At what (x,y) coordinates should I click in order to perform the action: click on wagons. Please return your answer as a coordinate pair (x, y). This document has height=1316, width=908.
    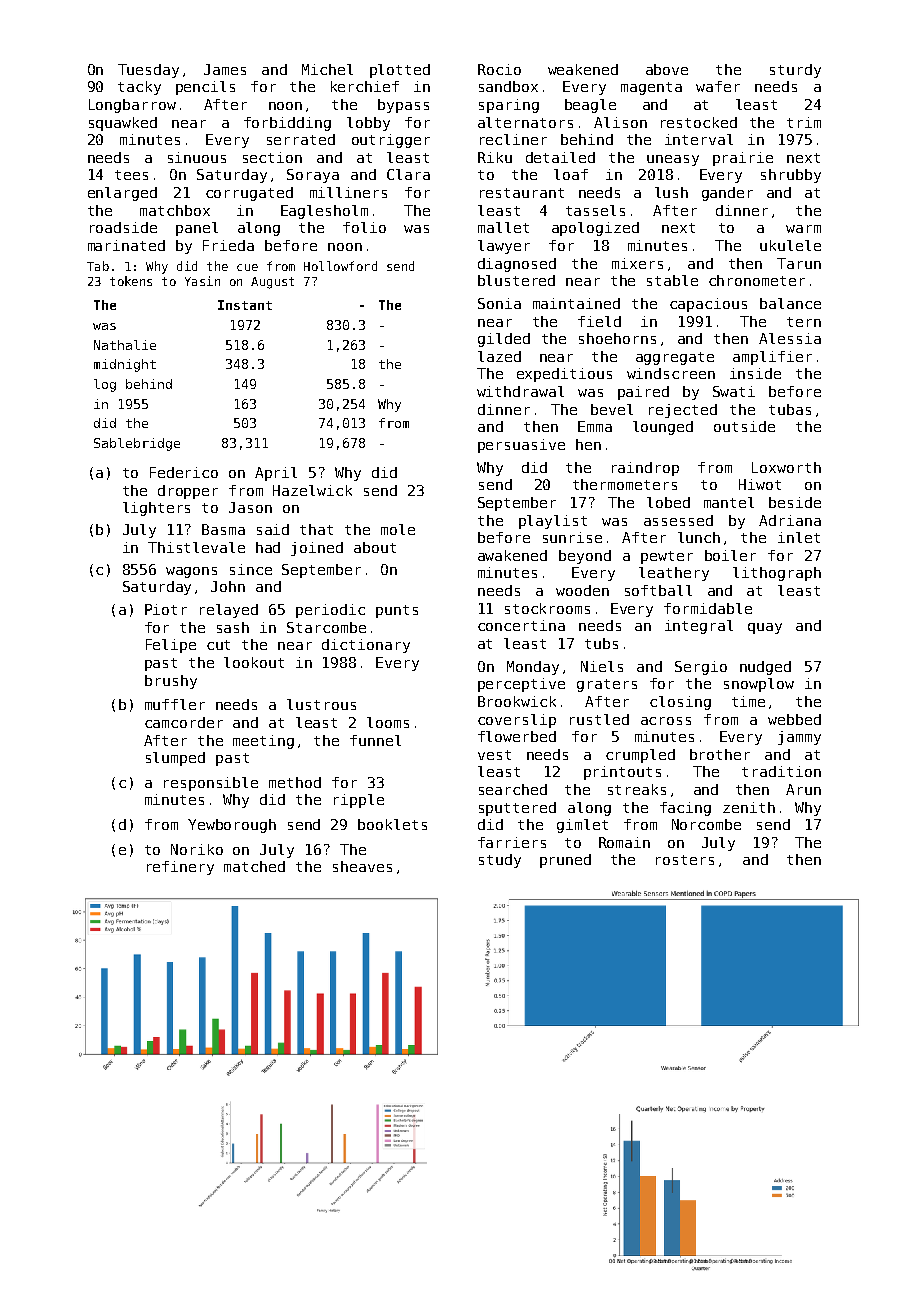
    Looking at the image, I should click on (191, 572).
